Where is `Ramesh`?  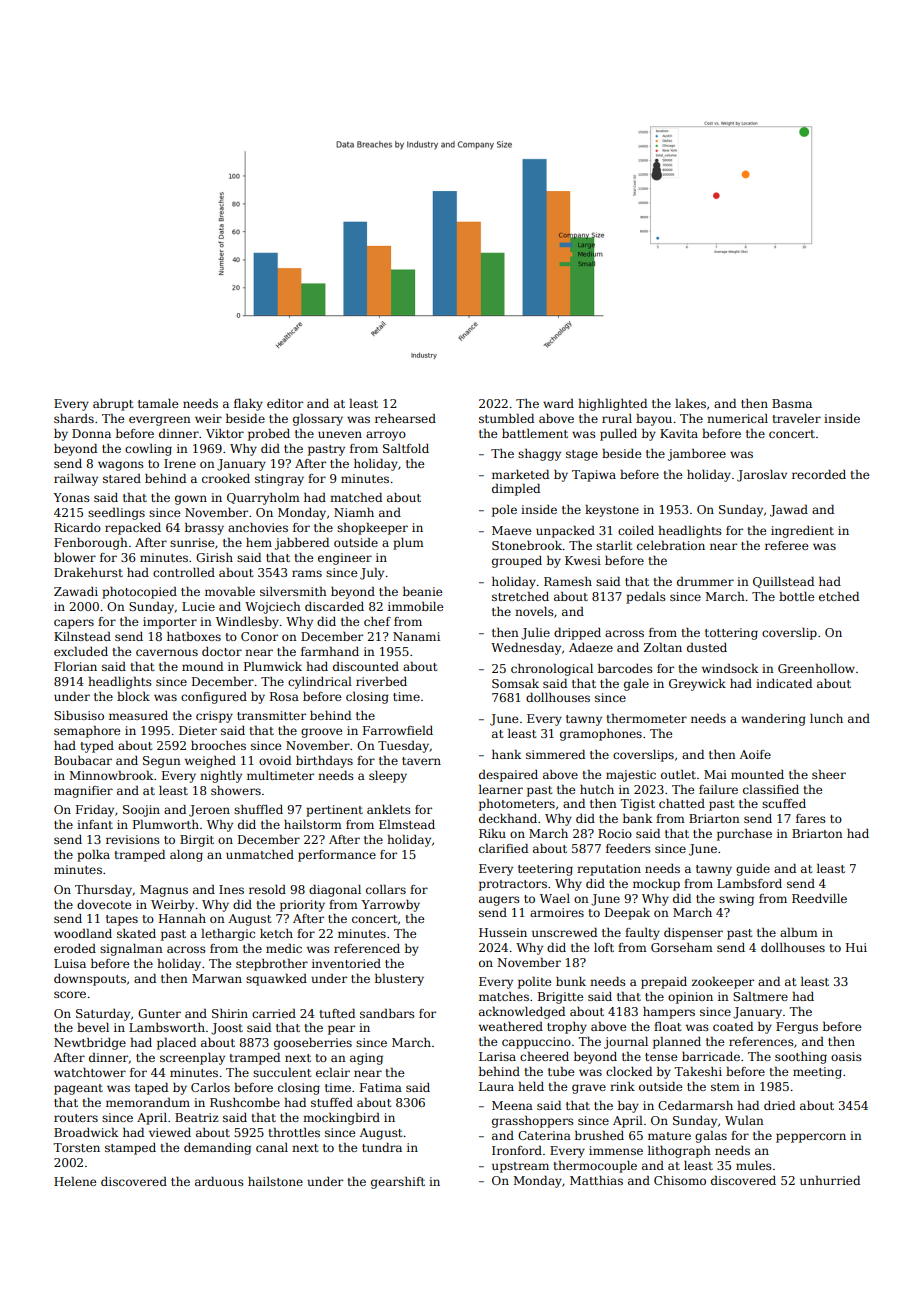
Ramesh is located at coordinates (568, 581).
